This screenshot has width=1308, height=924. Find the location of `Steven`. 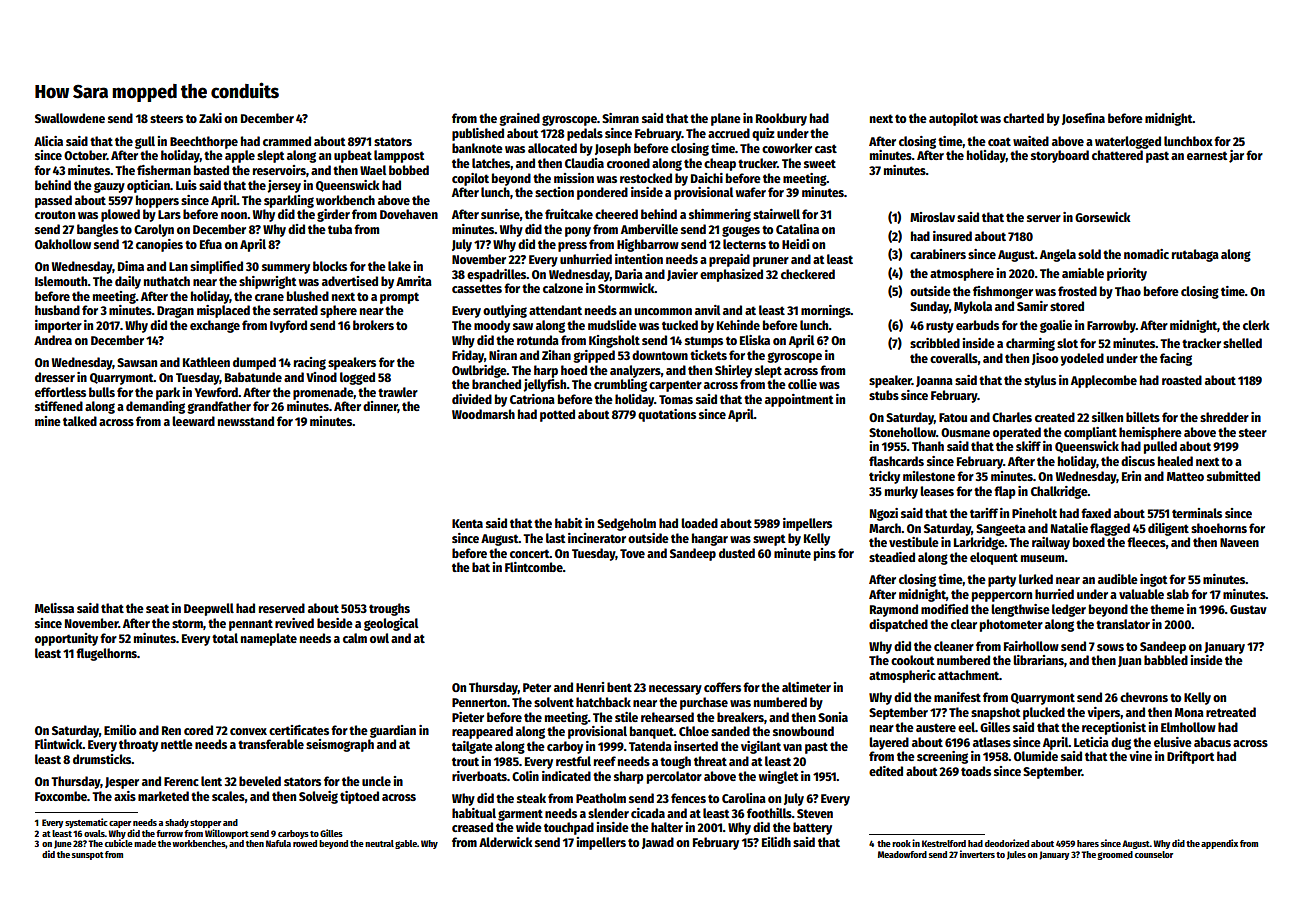

Steven is located at coordinates (815, 813).
